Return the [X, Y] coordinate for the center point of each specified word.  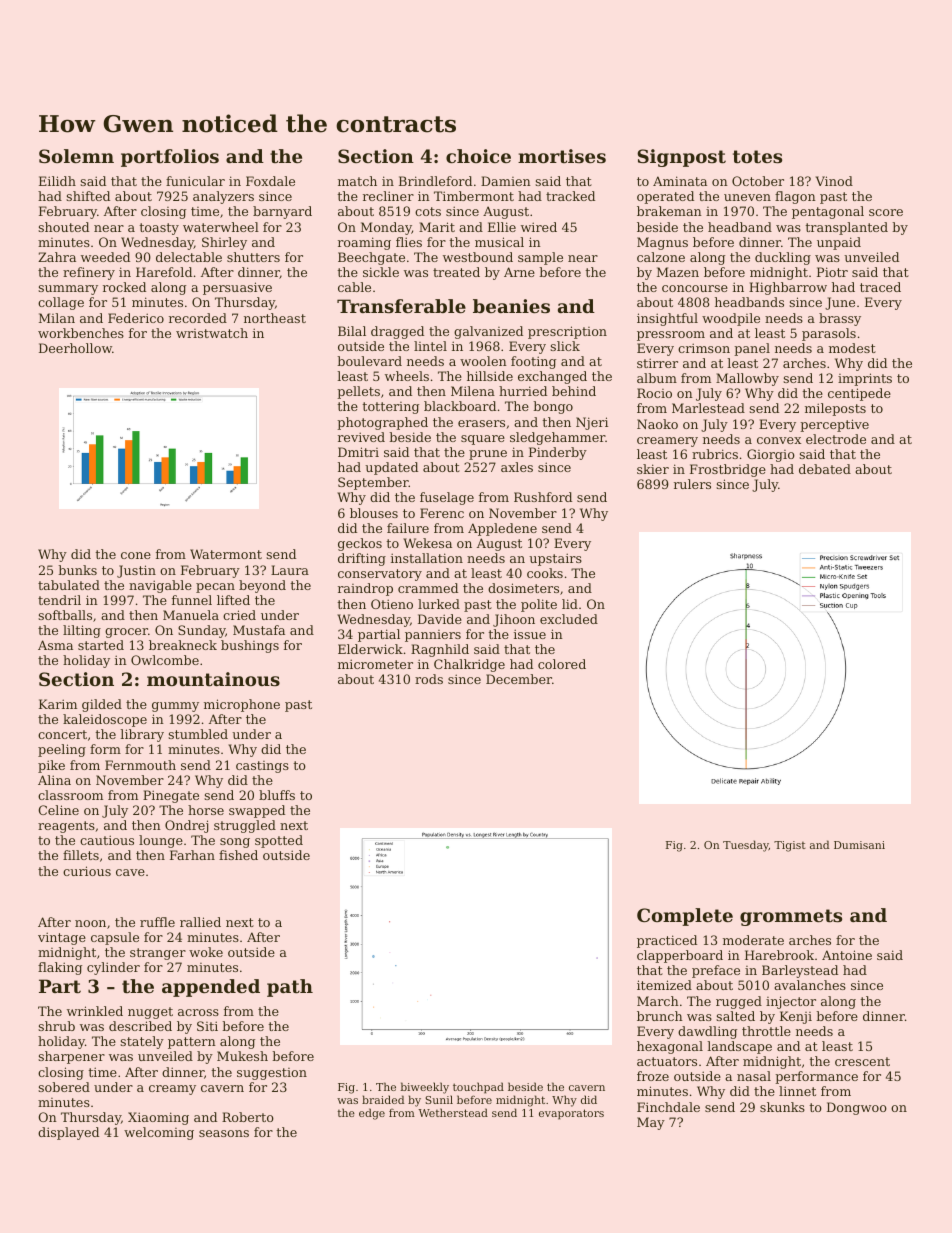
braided [383, 1099]
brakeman [669, 211]
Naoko [657, 424]
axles [517, 467]
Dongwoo [857, 1108]
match [357, 181]
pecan [215, 588]
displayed [68, 1133]
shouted [63, 227]
